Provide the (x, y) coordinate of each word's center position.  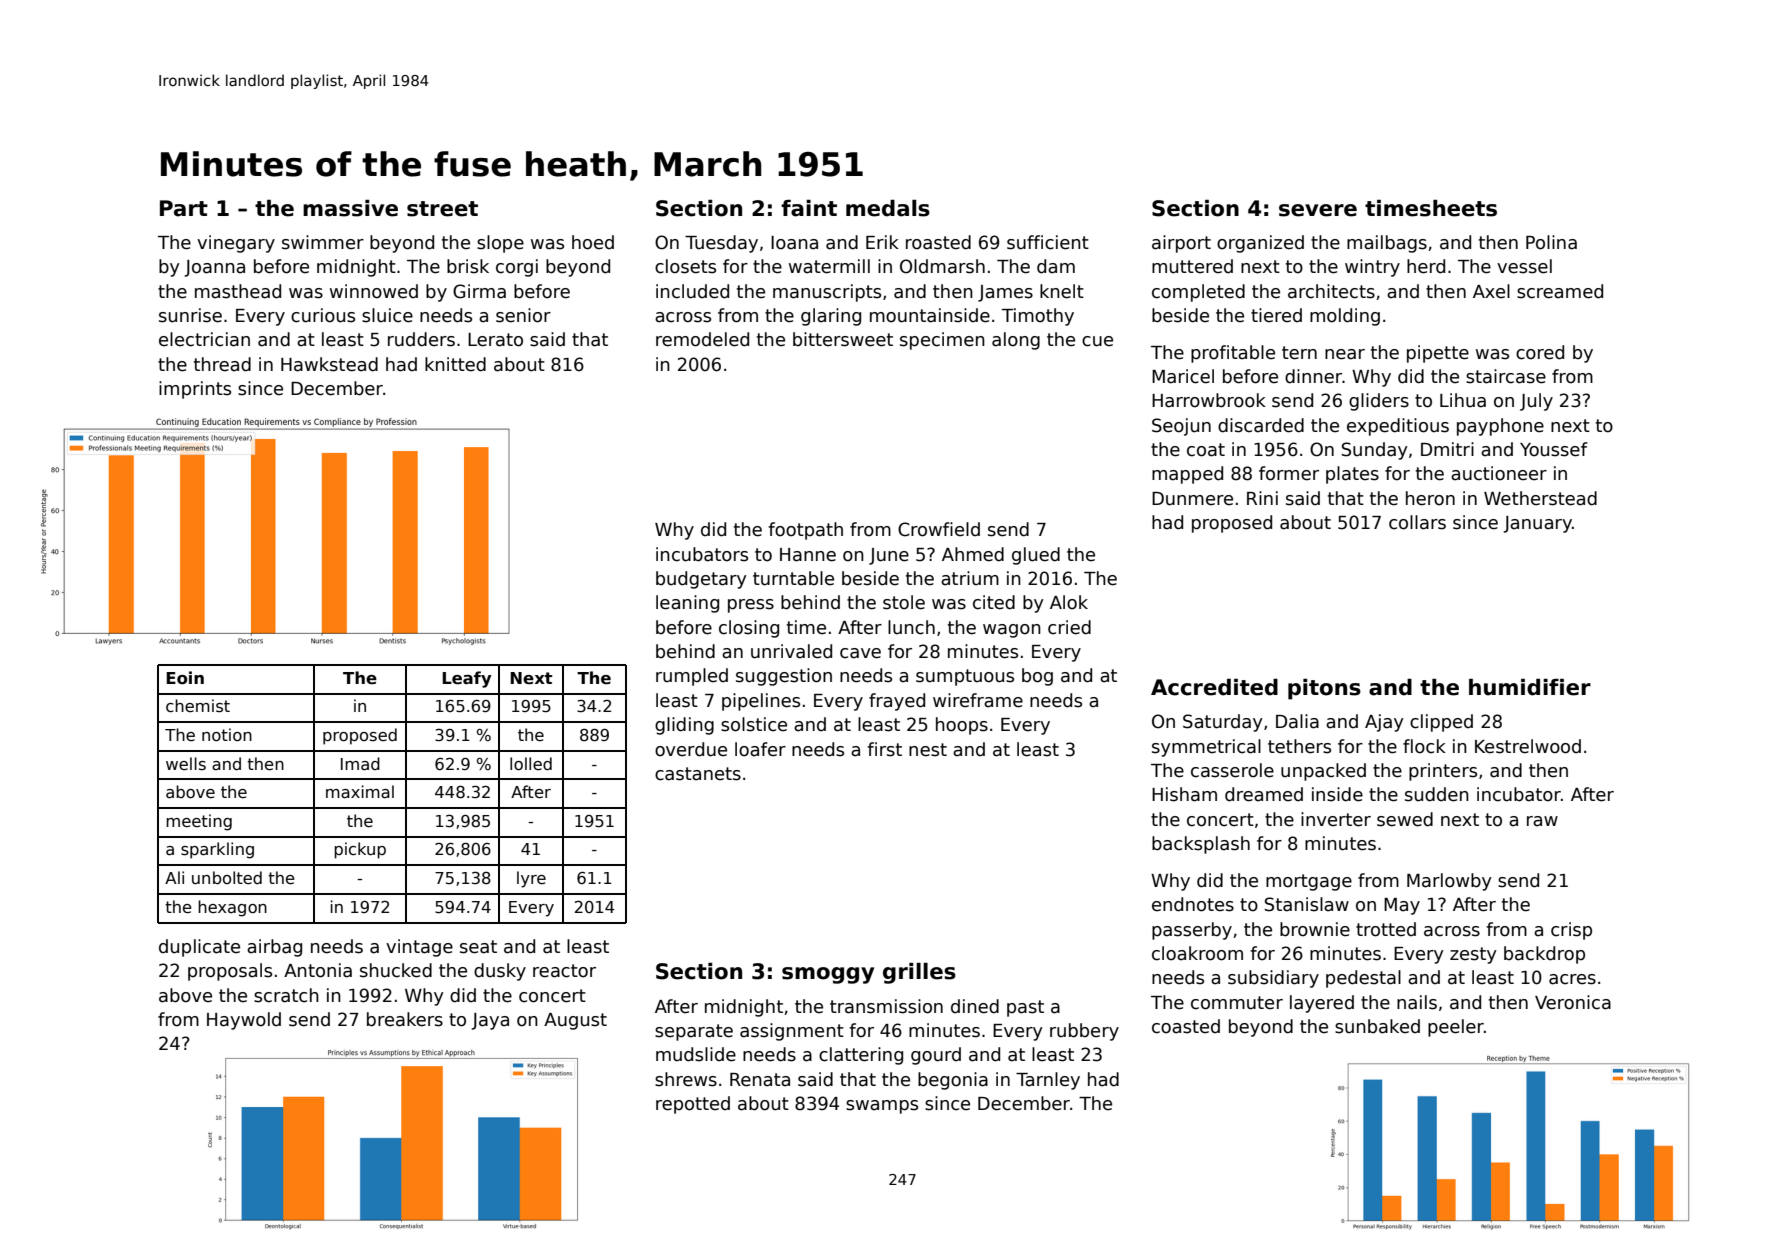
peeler (1456, 1028)
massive (350, 208)
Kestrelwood (1528, 746)
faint (809, 208)
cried (1069, 627)
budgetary (701, 580)
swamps (882, 1107)
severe (1318, 210)
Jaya (490, 1021)
